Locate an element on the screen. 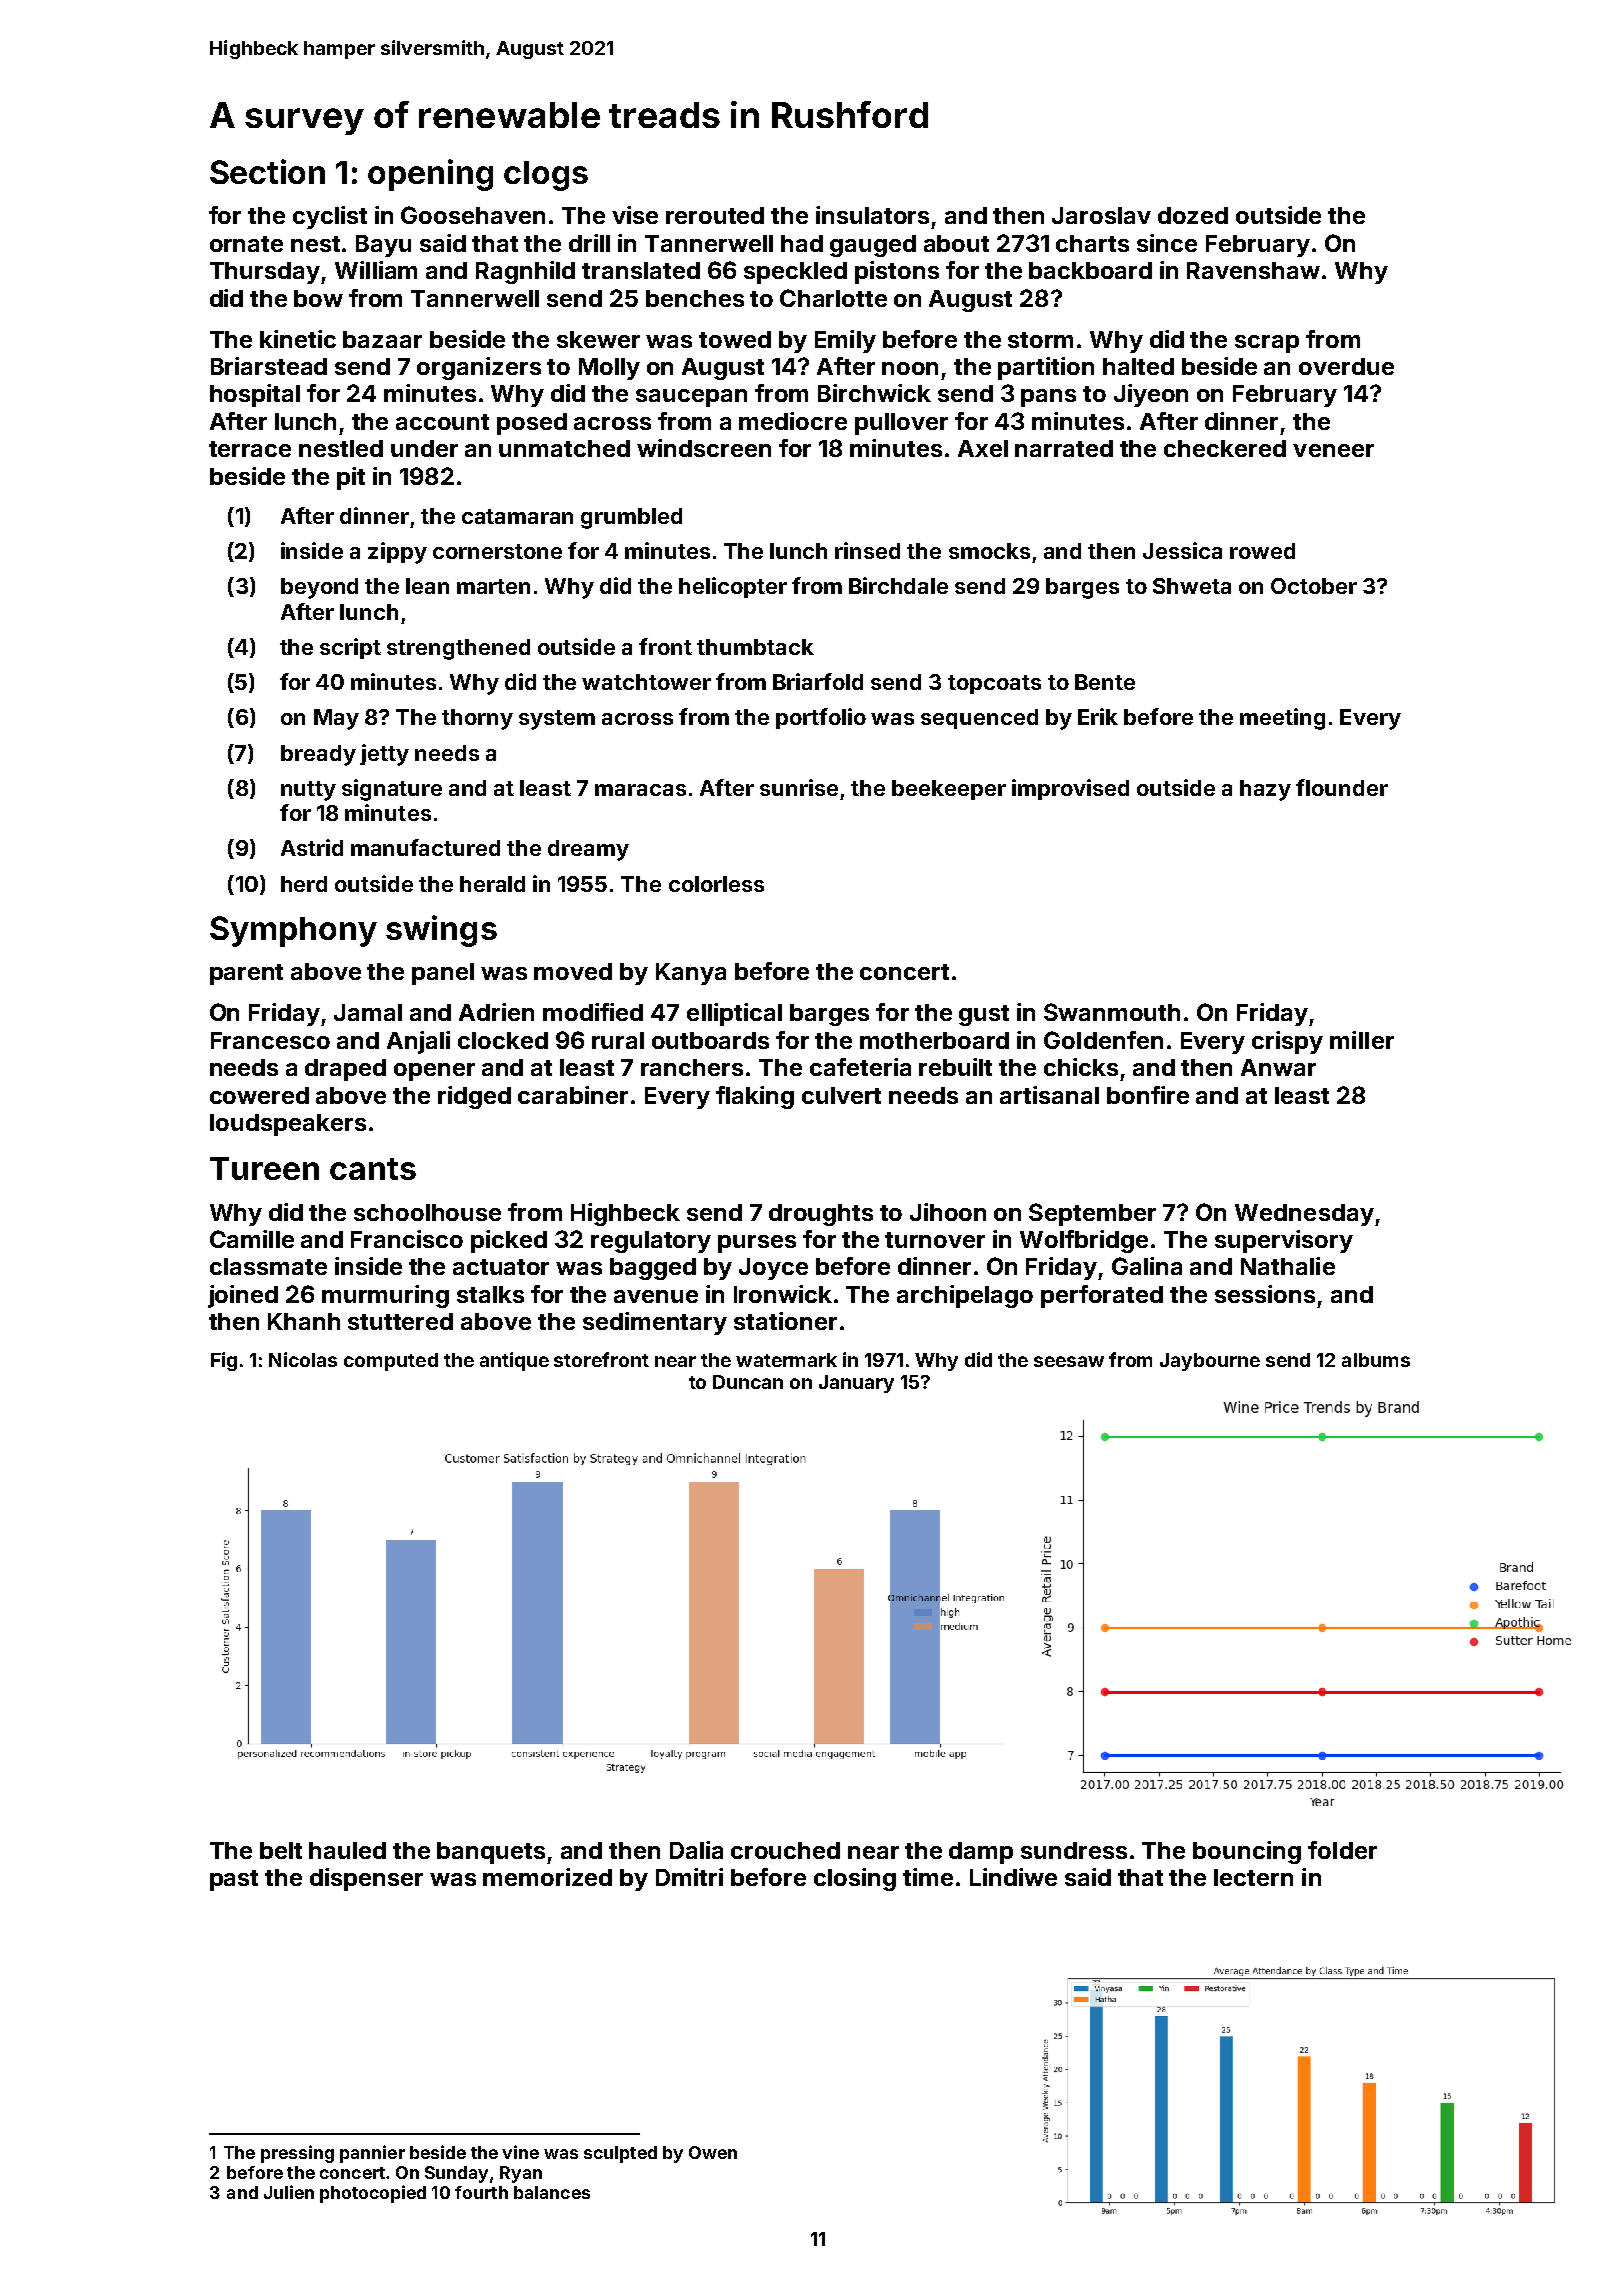 This screenshot has height=2292, width=1620. stationer is located at coordinates (785, 1321).
